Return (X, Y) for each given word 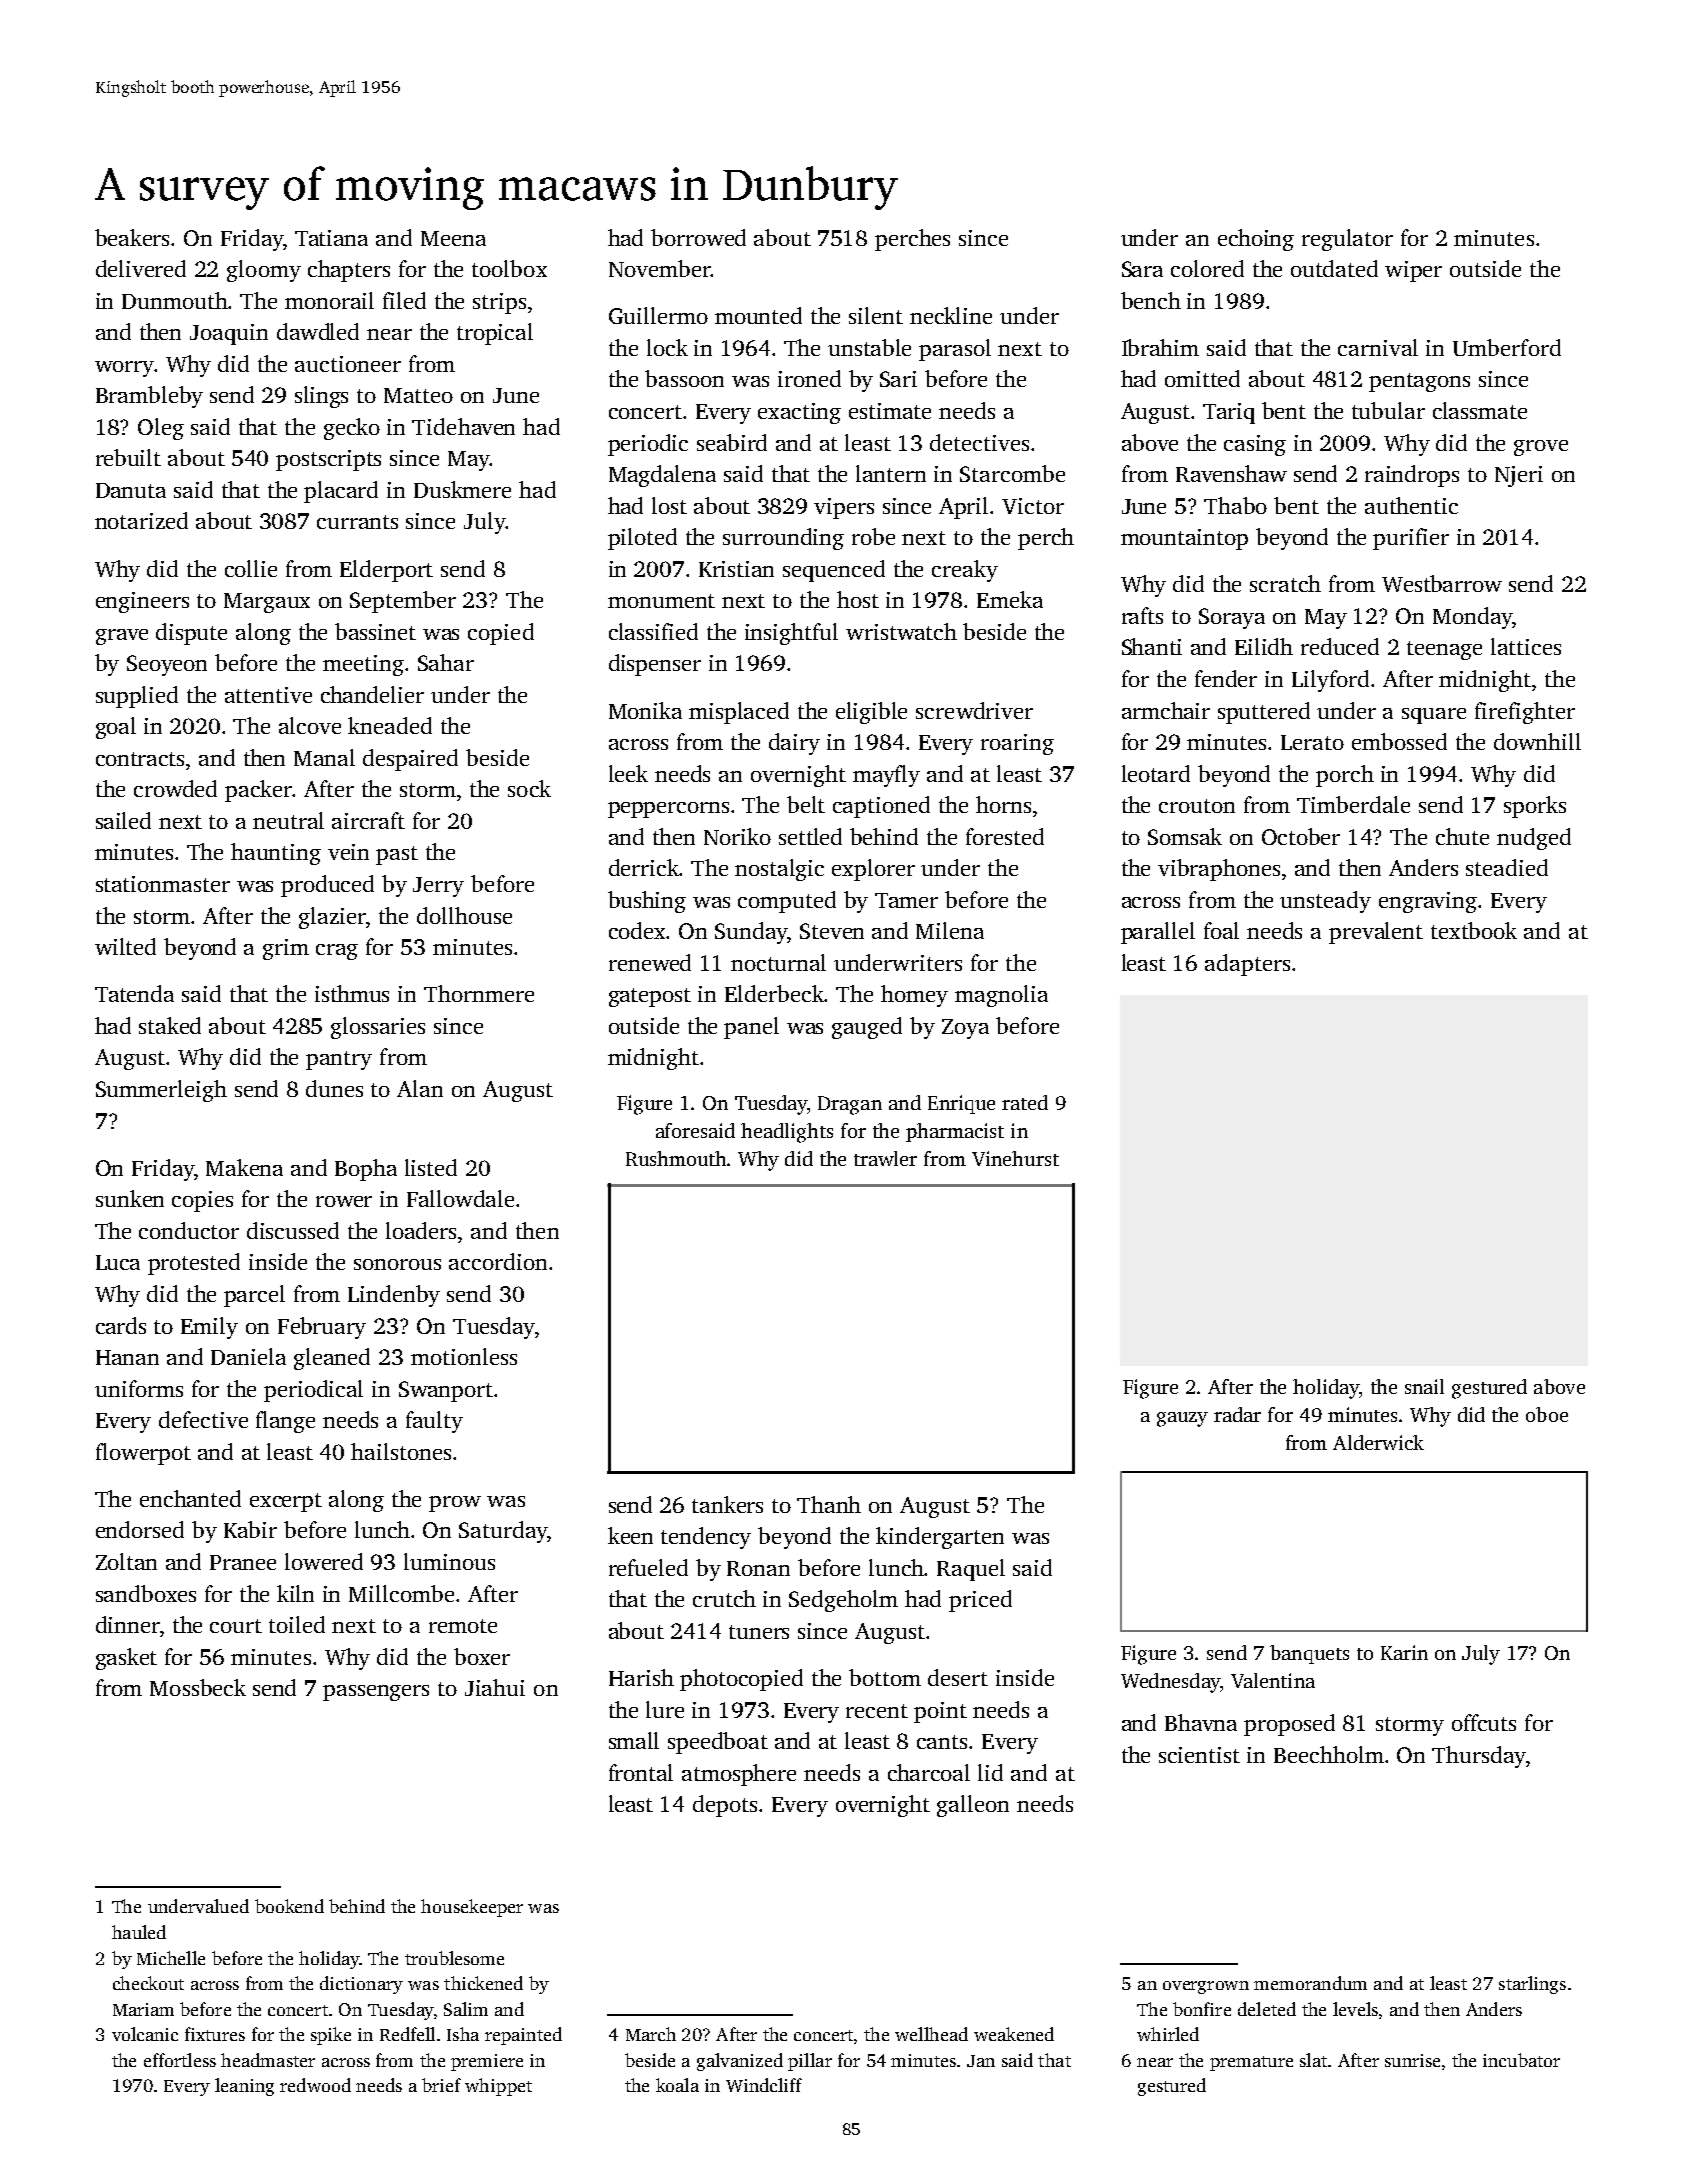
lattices (1526, 646)
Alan (420, 1088)
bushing (647, 902)
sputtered (1264, 713)
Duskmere (462, 489)
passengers (376, 1693)
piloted (642, 539)
